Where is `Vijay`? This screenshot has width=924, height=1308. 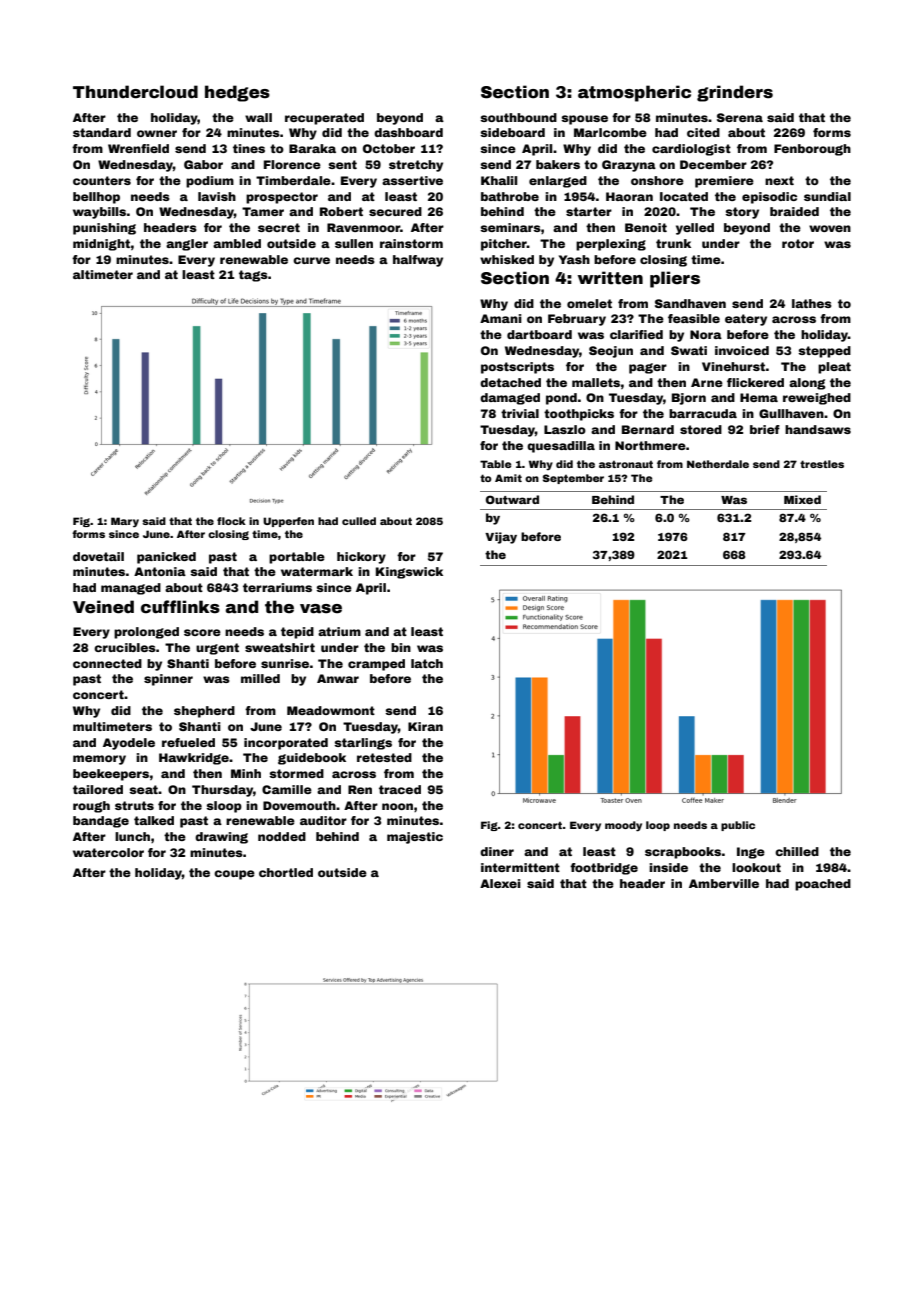
Vijay is located at coordinates (501, 538).
